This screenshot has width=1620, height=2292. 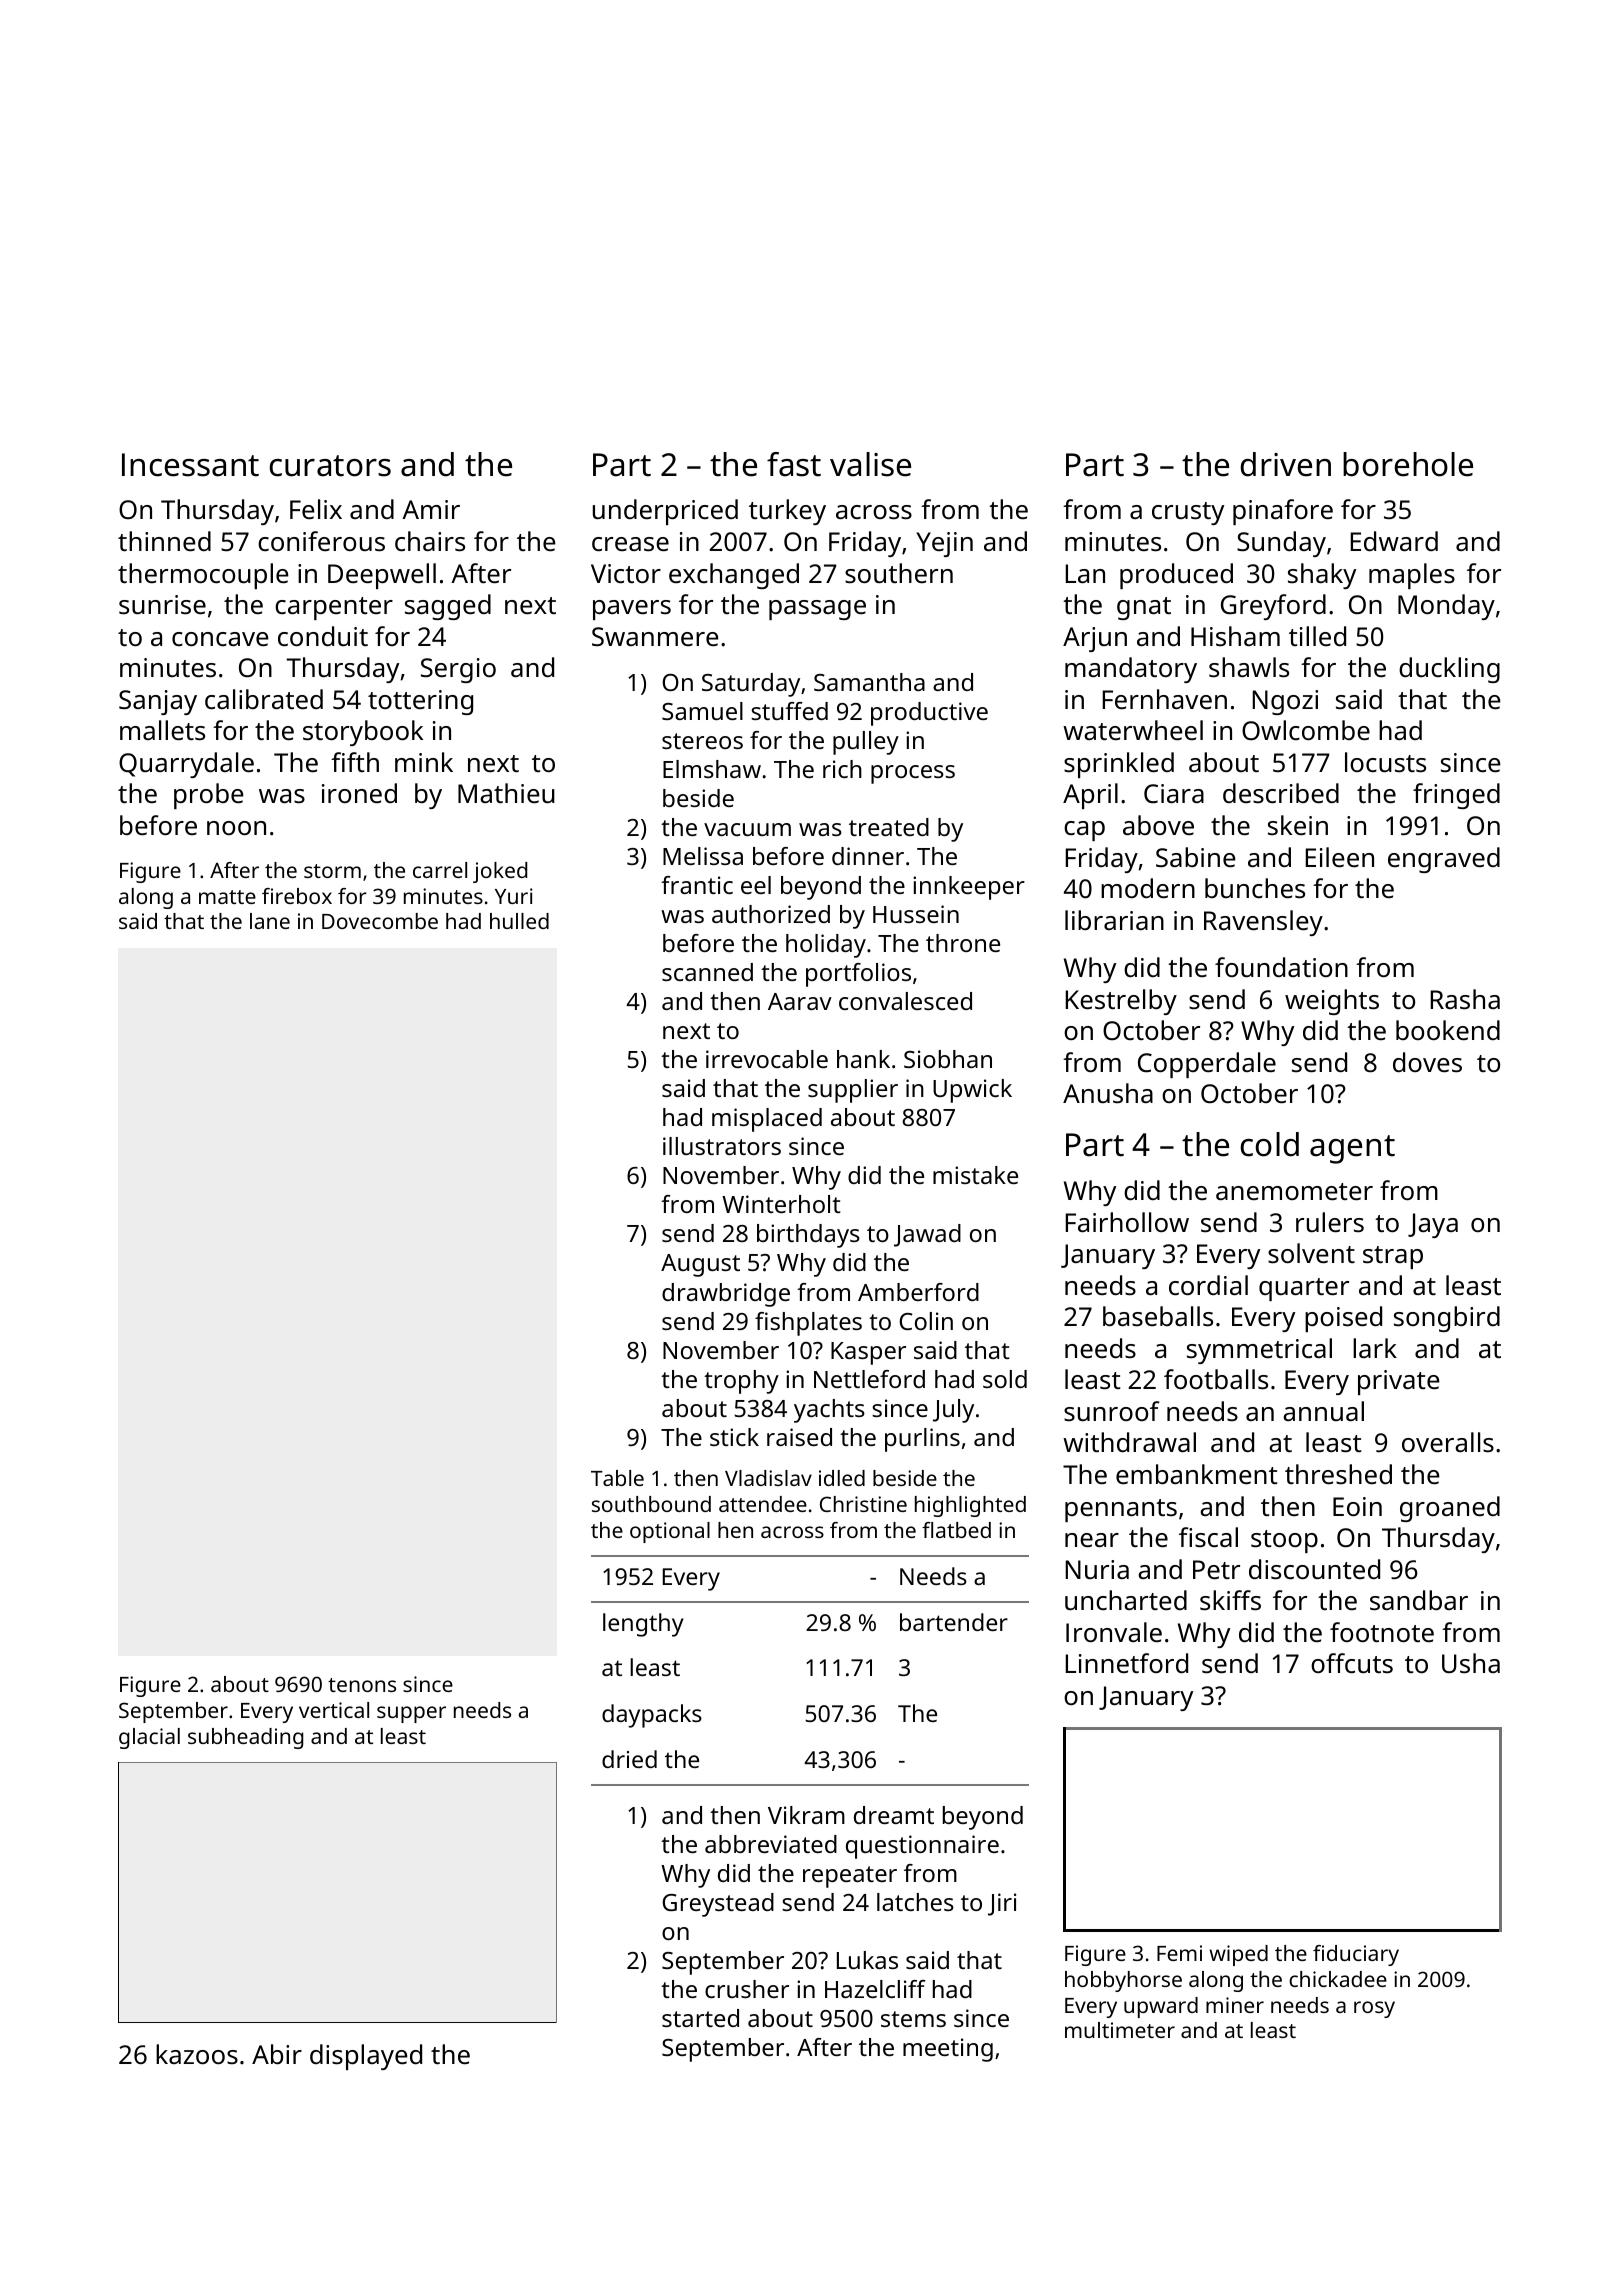 I want to click on Swanmere, so click(x=655, y=636).
